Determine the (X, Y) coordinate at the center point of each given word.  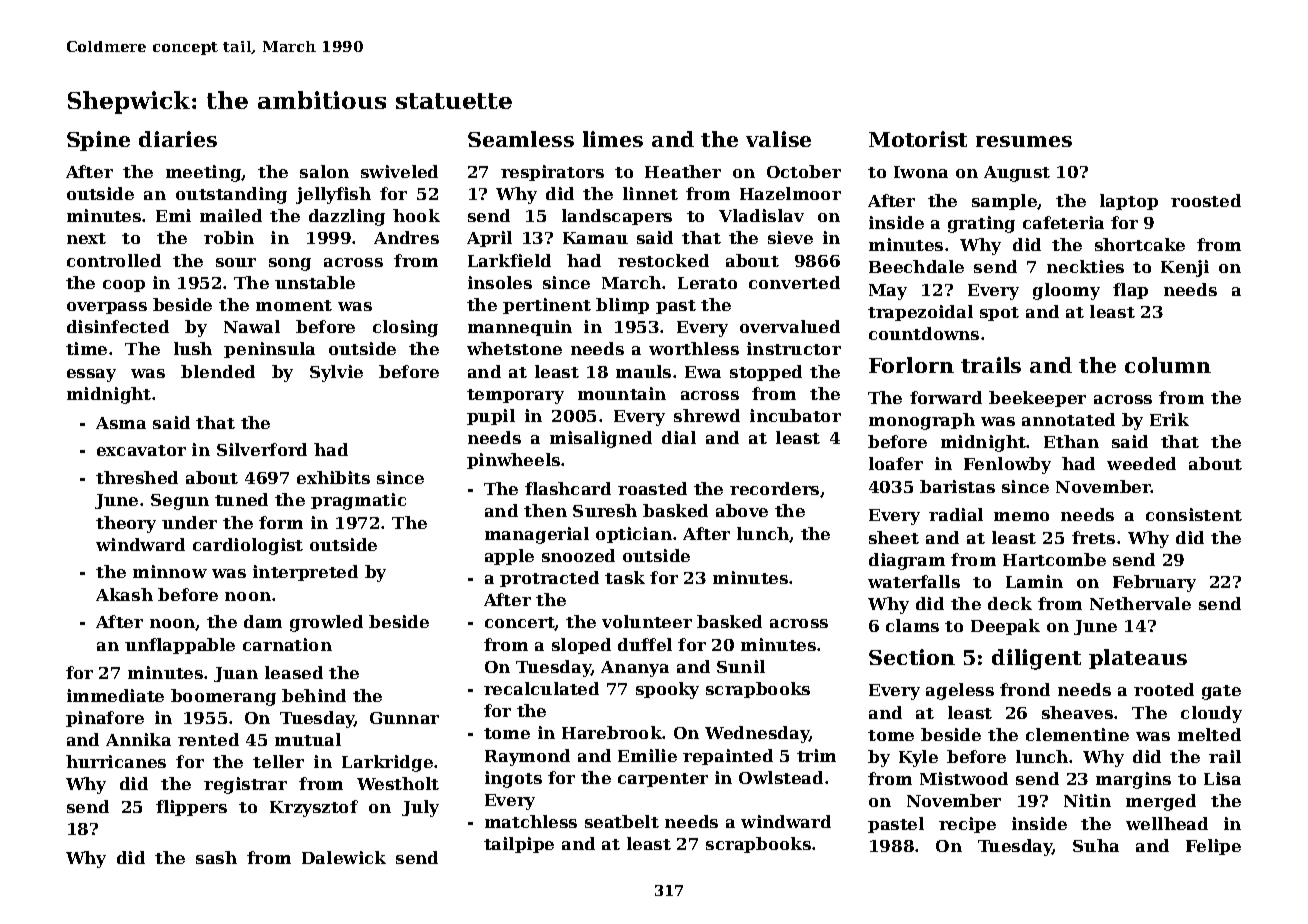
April (489, 239)
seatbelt (622, 821)
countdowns (924, 333)
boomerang (223, 697)
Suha (1096, 845)
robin (229, 237)
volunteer (647, 621)
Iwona (921, 172)
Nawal (252, 326)
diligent (1036, 659)
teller (278, 761)
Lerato (707, 283)
